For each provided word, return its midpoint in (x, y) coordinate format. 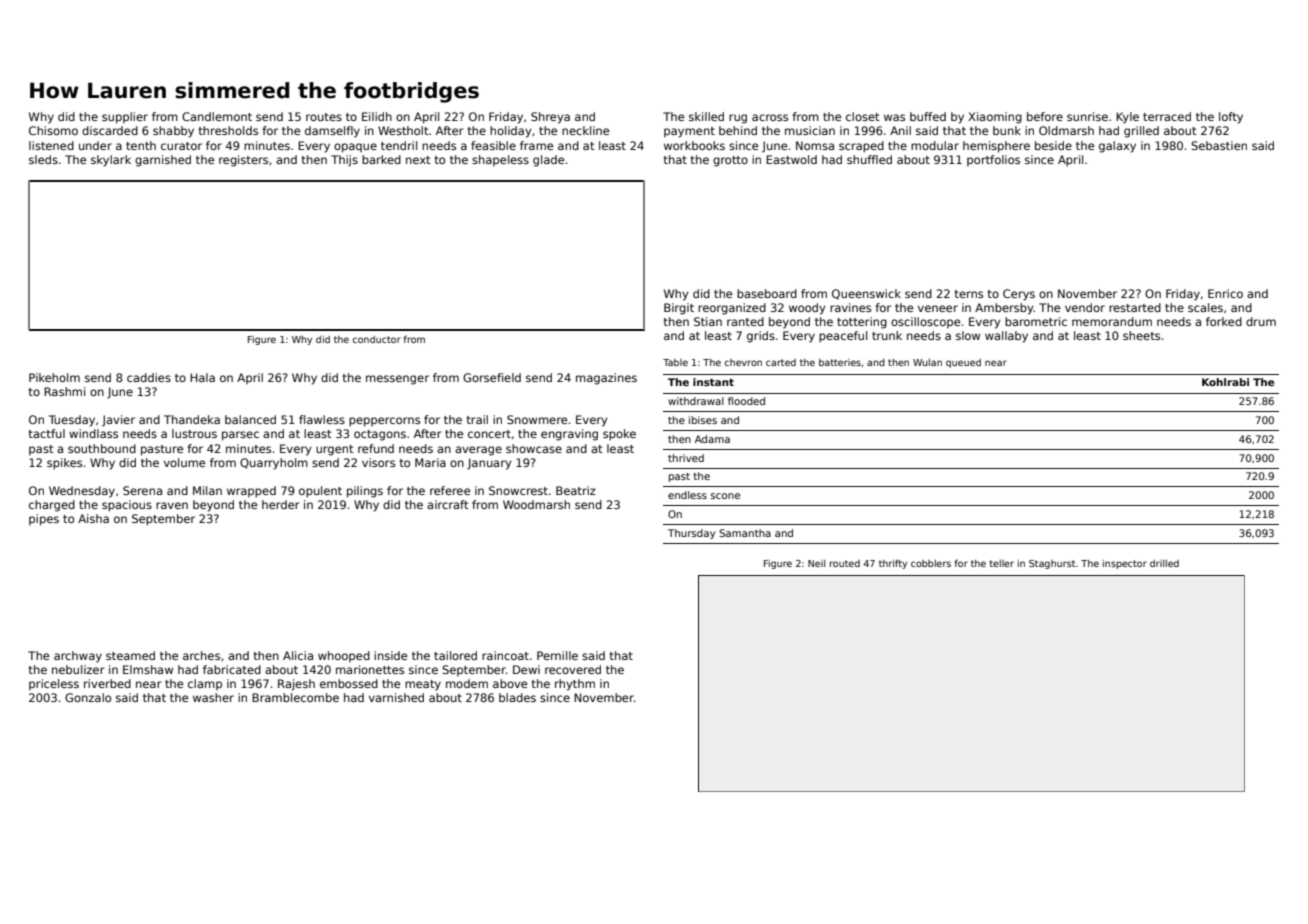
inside (390, 655)
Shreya (550, 118)
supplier (125, 118)
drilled (1164, 563)
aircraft (448, 504)
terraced (1167, 116)
